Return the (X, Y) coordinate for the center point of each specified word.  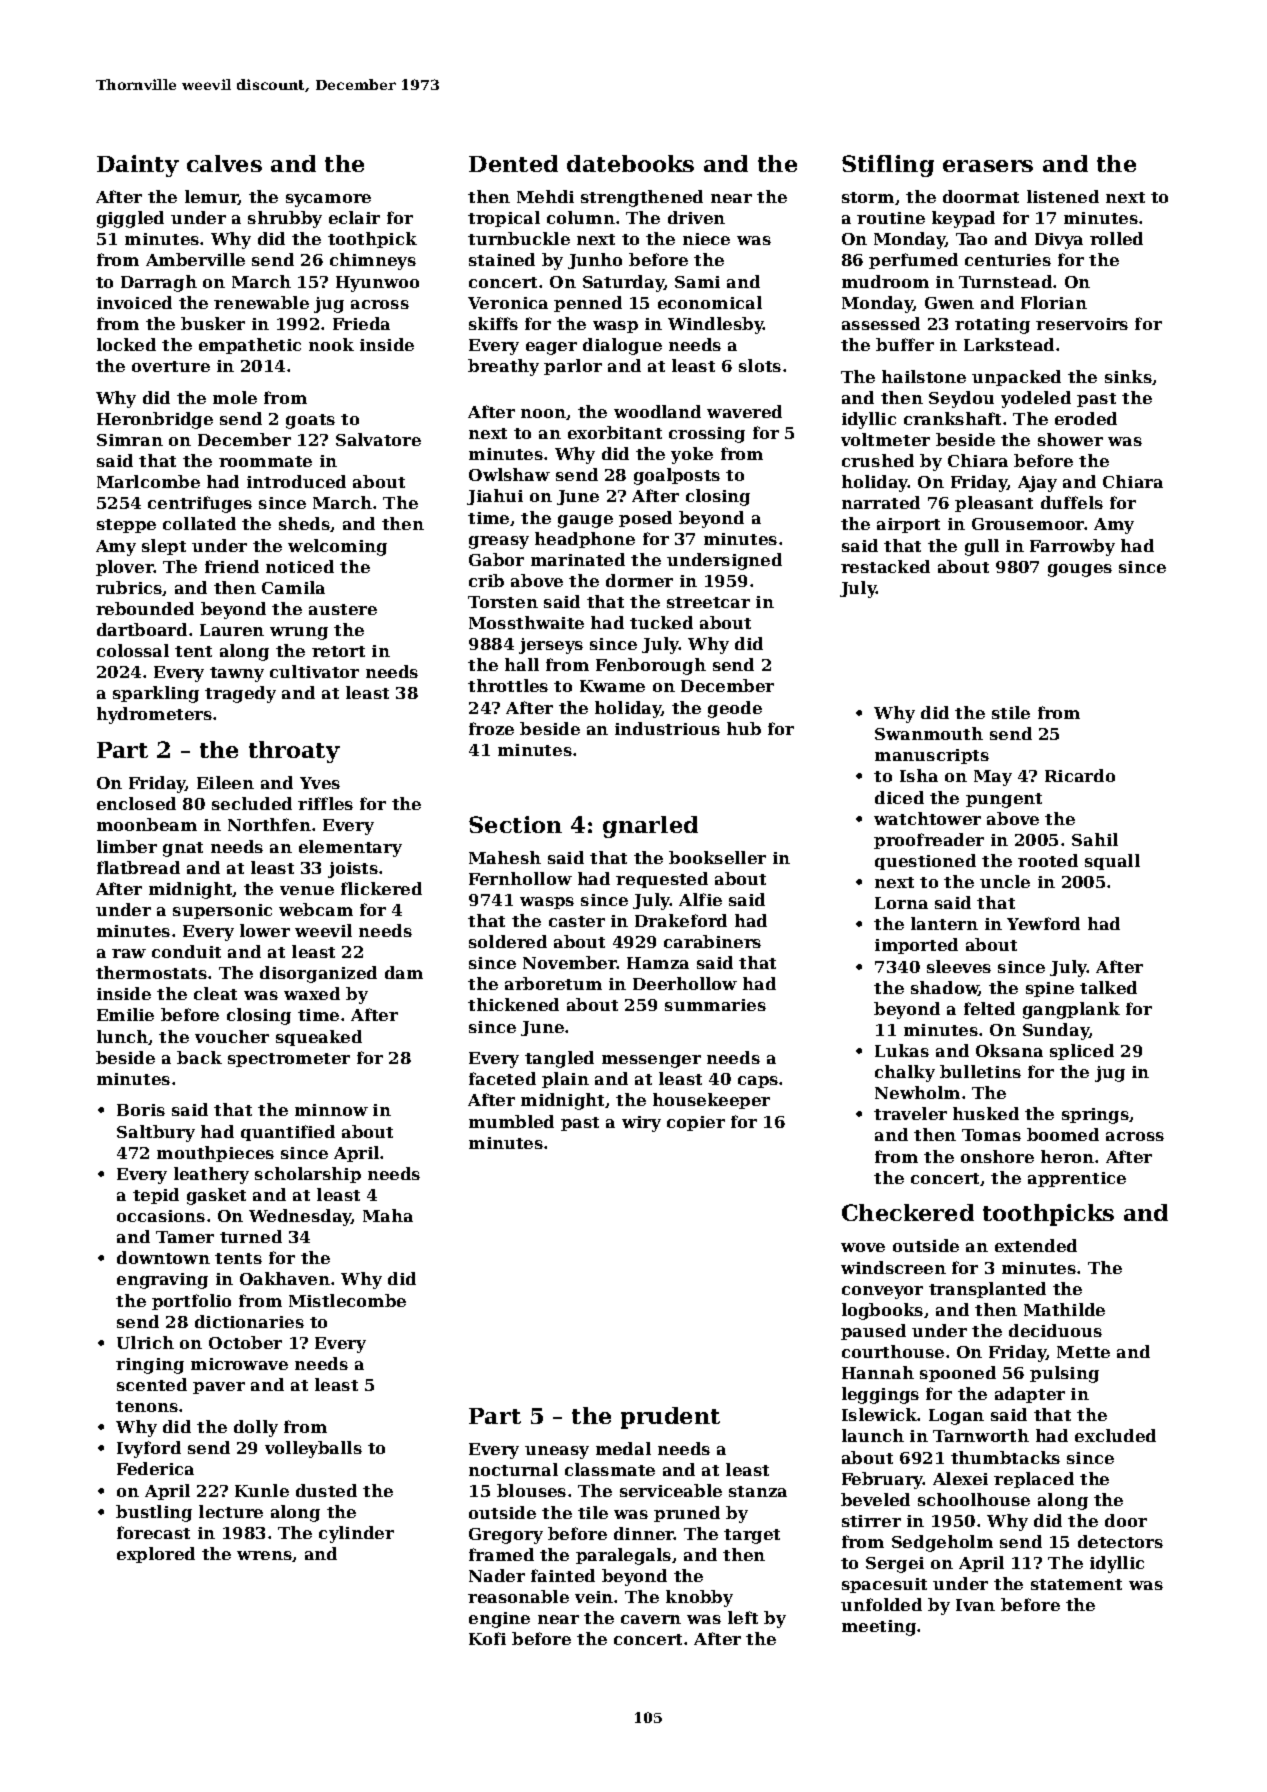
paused (873, 1332)
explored (156, 1555)
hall (522, 664)
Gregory (506, 1536)
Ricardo (1080, 775)
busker (213, 323)
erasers (988, 166)
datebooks (630, 163)
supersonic (222, 911)
